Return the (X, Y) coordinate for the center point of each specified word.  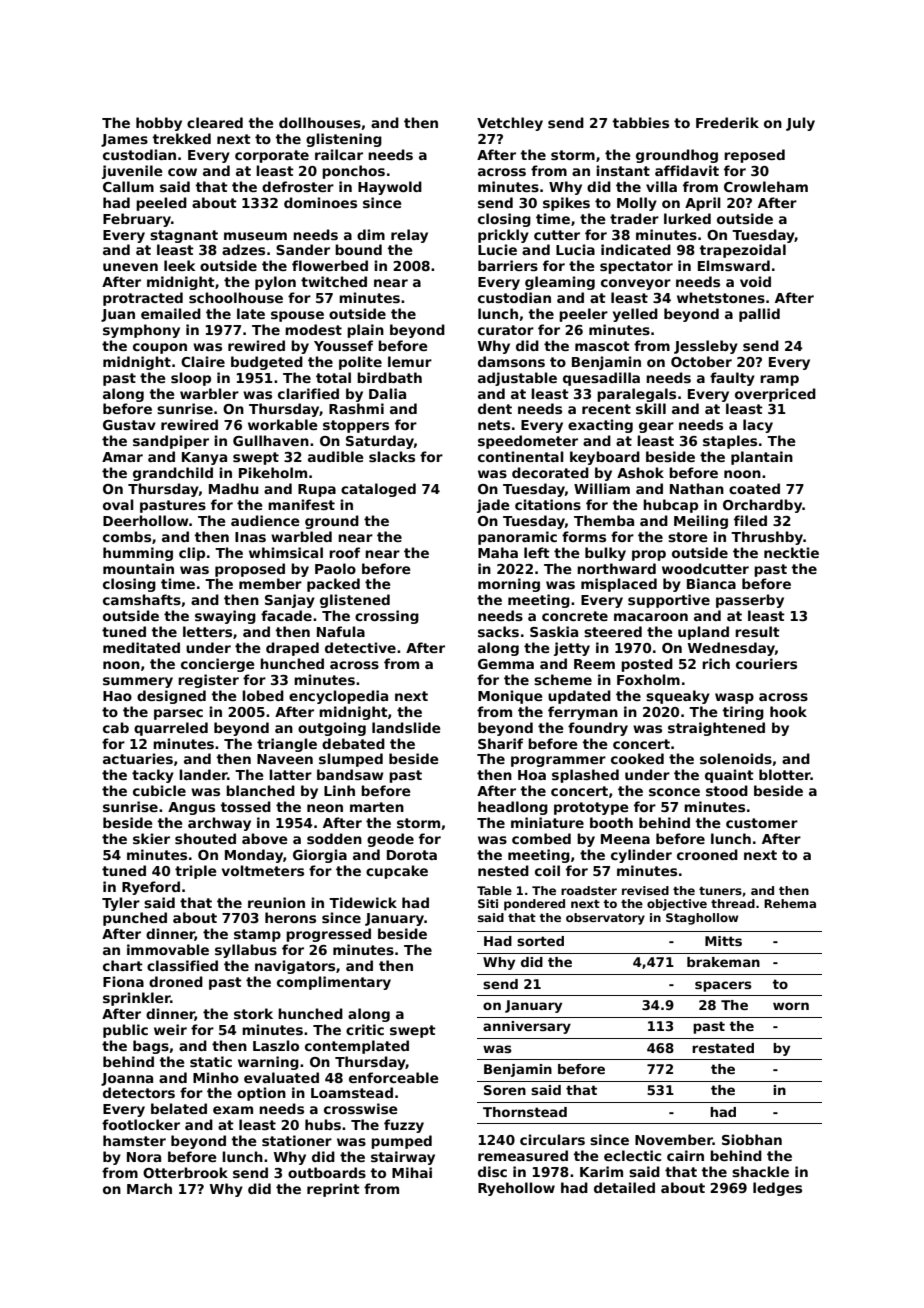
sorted (540, 941)
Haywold (390, 188)
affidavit (687, 170)
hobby (159, 124)
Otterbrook (185, 1172)
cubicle (159, 790)
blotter (785, 774)
